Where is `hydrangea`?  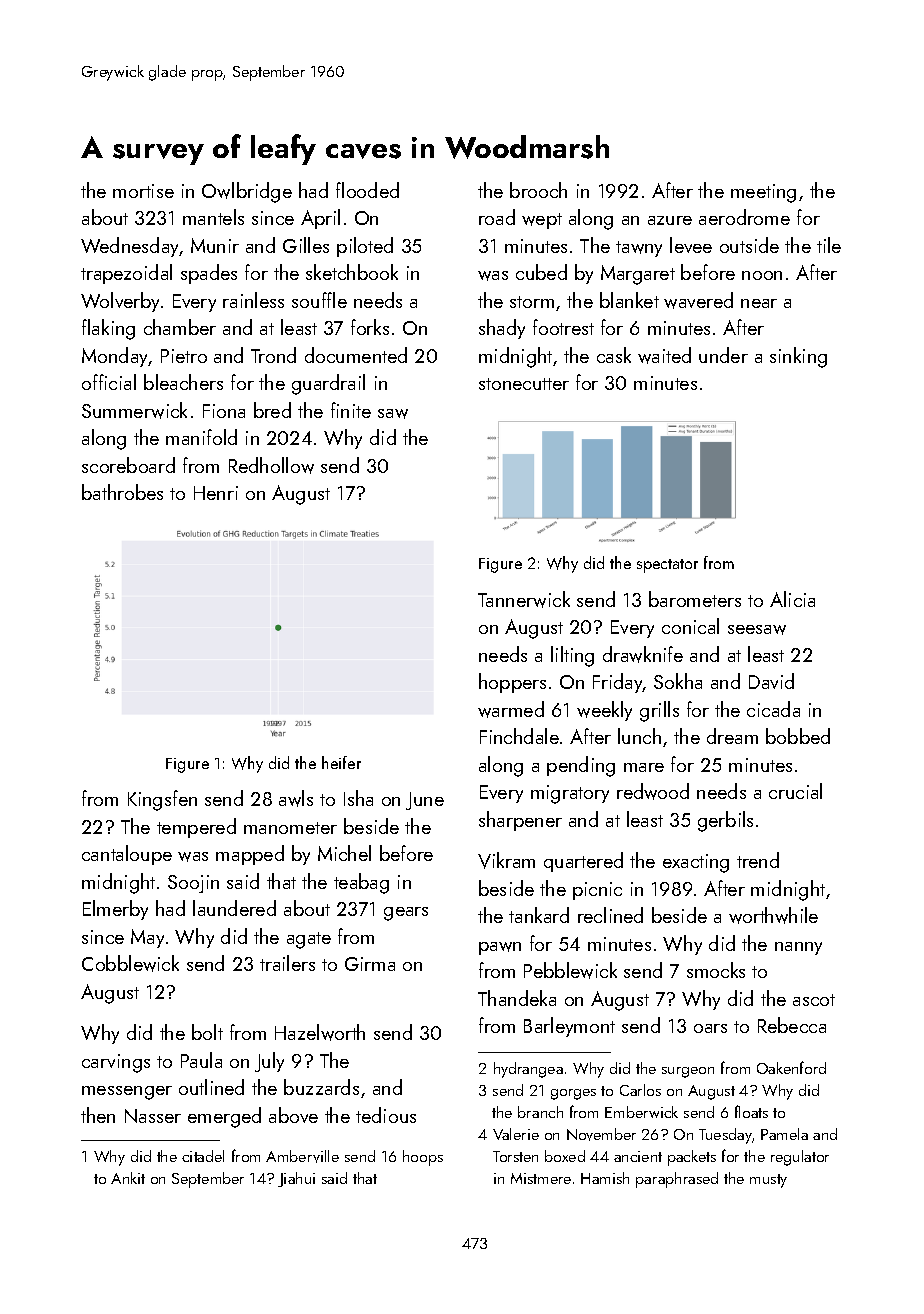
hydrangea is located at coordinates (528, 1070).
